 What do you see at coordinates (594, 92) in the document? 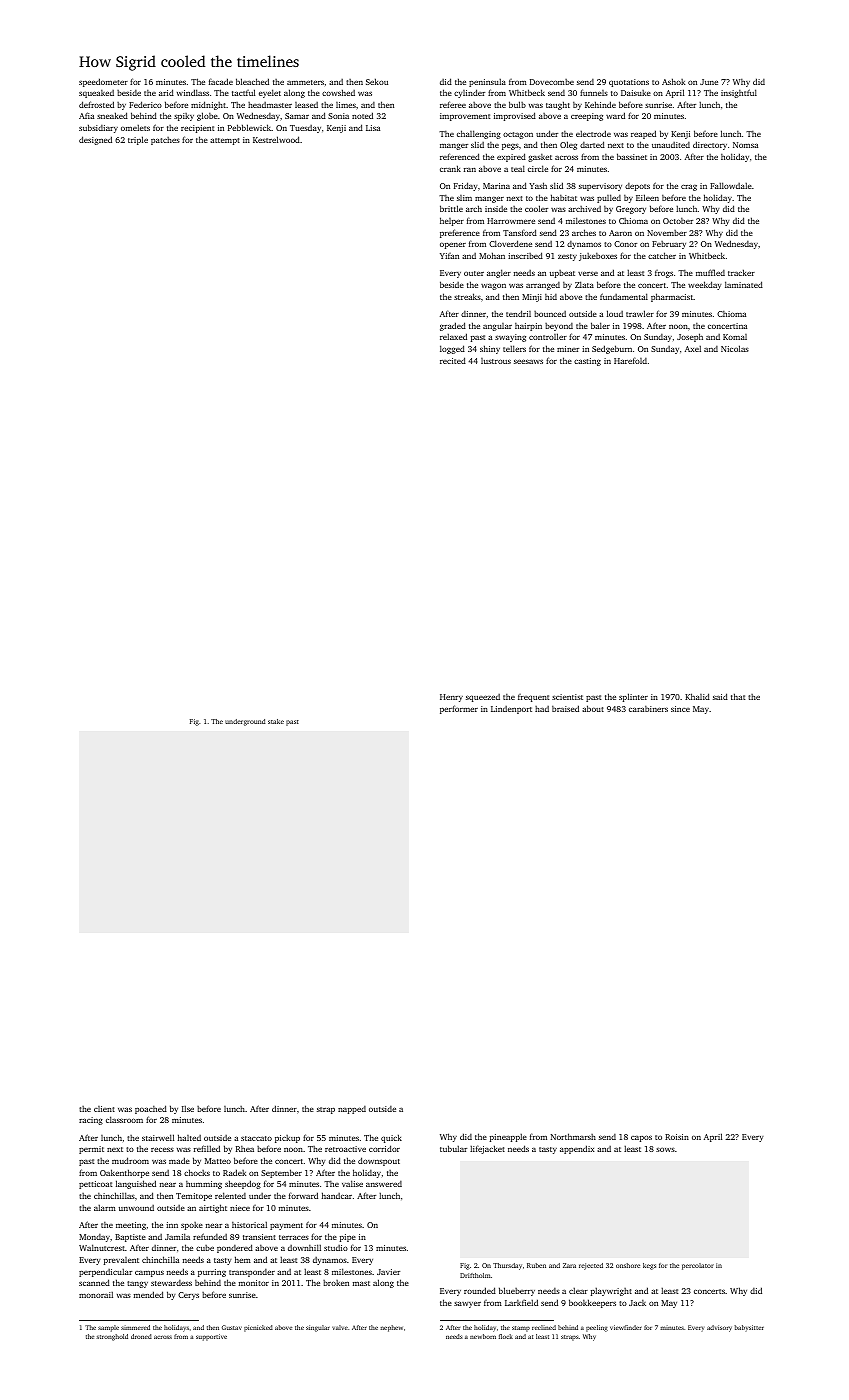
I see `funnels` at bounding box center [594, 92].
